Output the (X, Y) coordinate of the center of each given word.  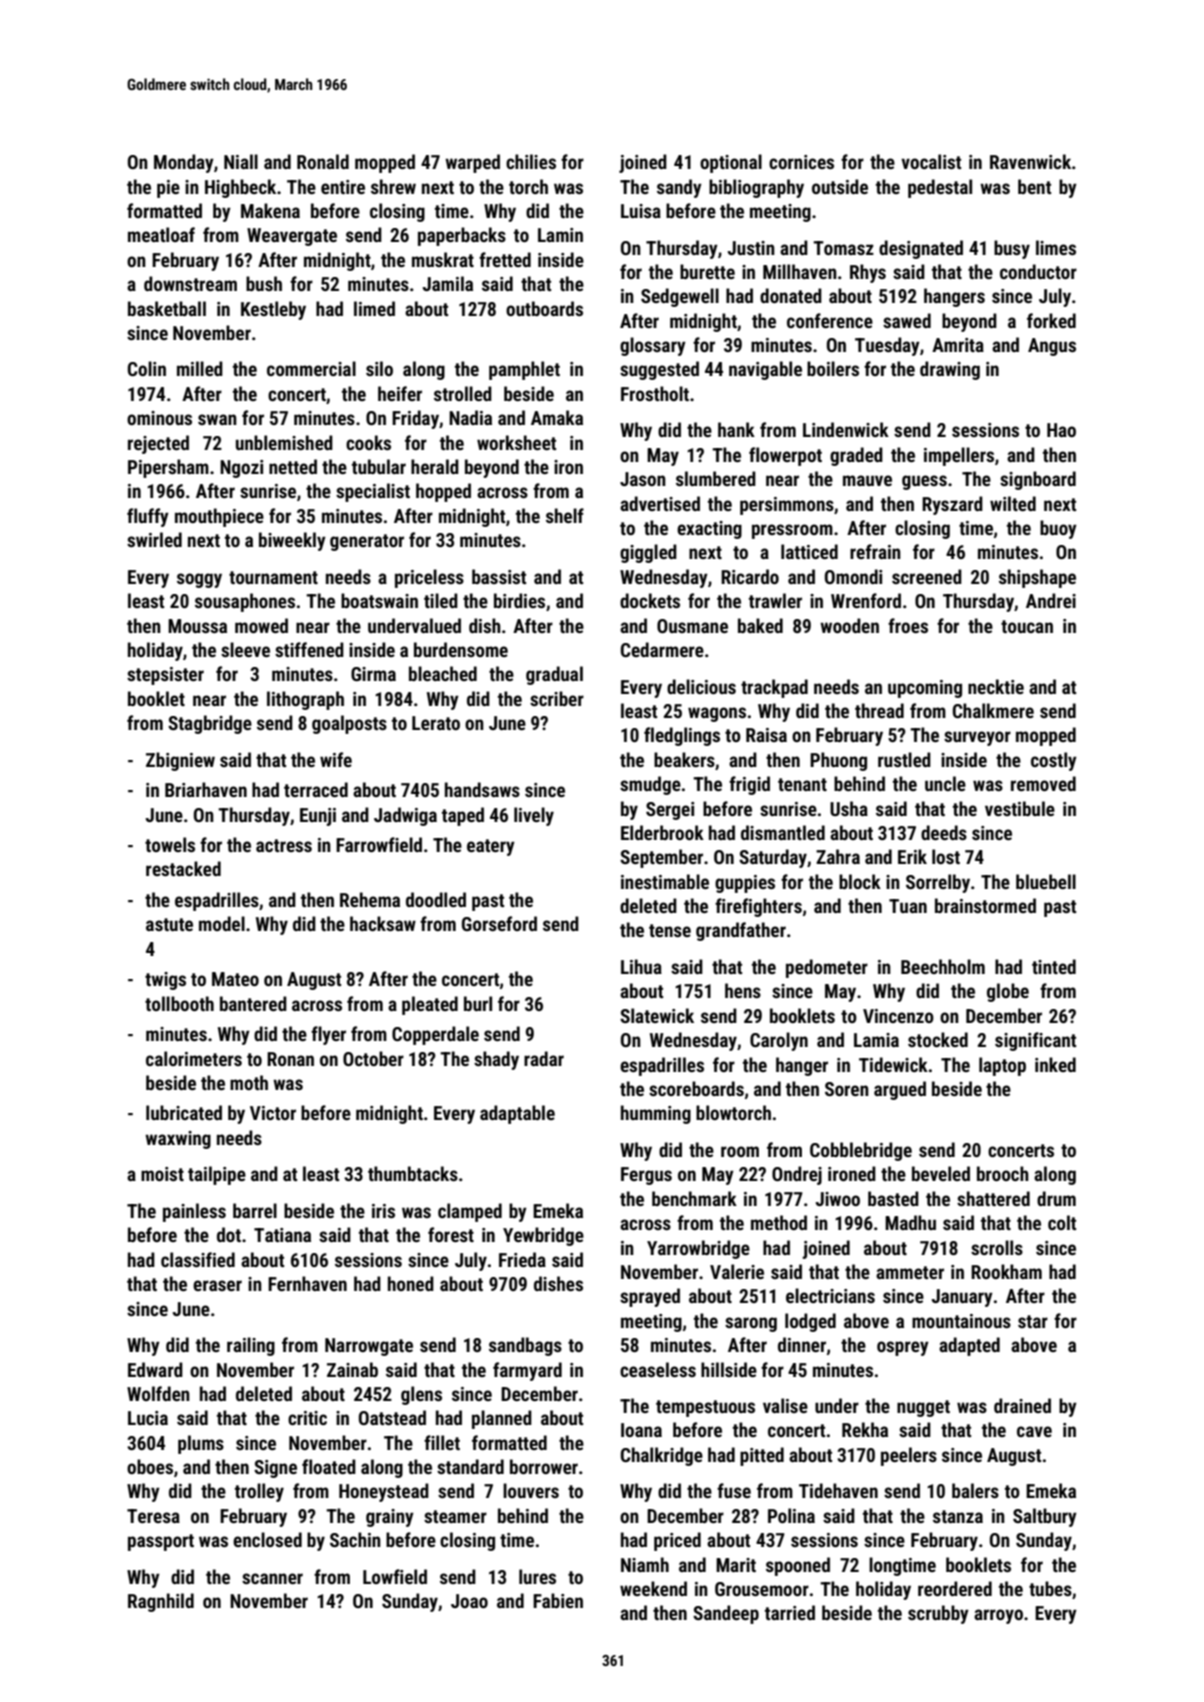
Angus (1052, 347)
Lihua (641, 966)
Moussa (197, 626)
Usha (849, 808)
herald (435, 466)
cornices (801, 162)
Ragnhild (161, 1602)
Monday (184, 163)
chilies (531, 161)
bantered (253, 1003)
